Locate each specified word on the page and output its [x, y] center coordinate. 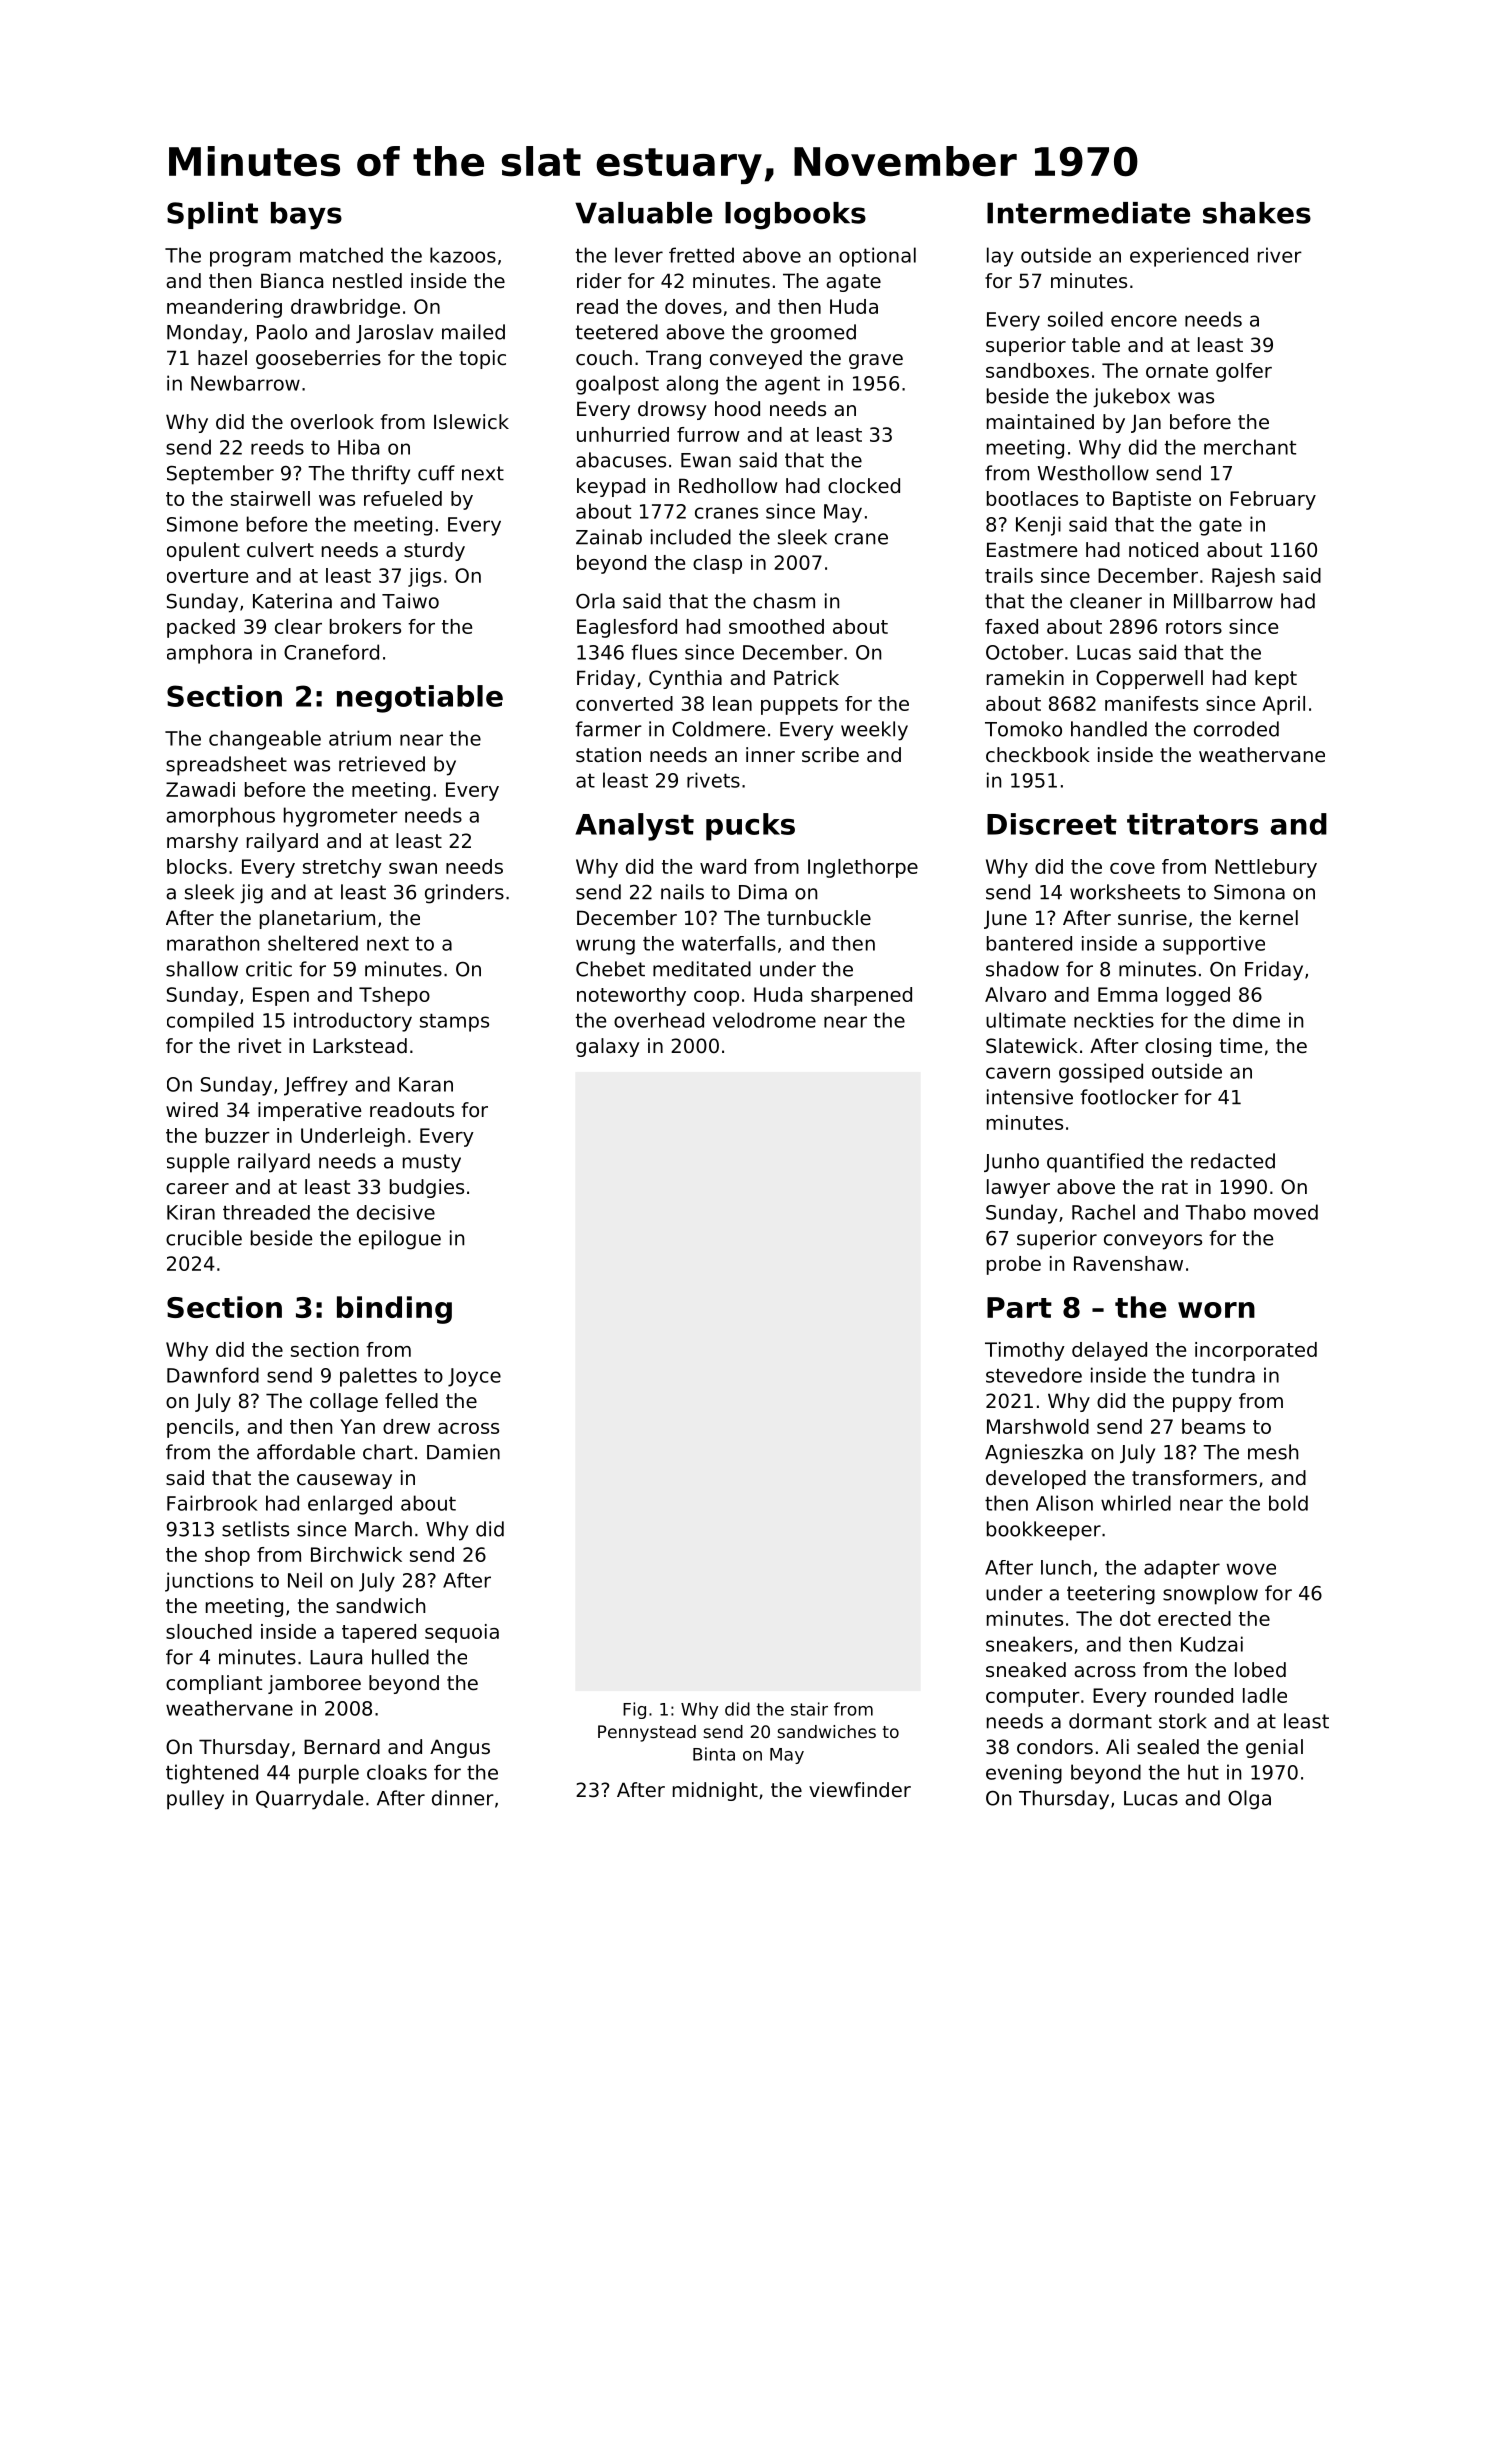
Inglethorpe [863, 868]
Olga [1249, 1800]
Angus [460, 1748]
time [1241, 1046]
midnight [715, 1791]
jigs [424, 577]
